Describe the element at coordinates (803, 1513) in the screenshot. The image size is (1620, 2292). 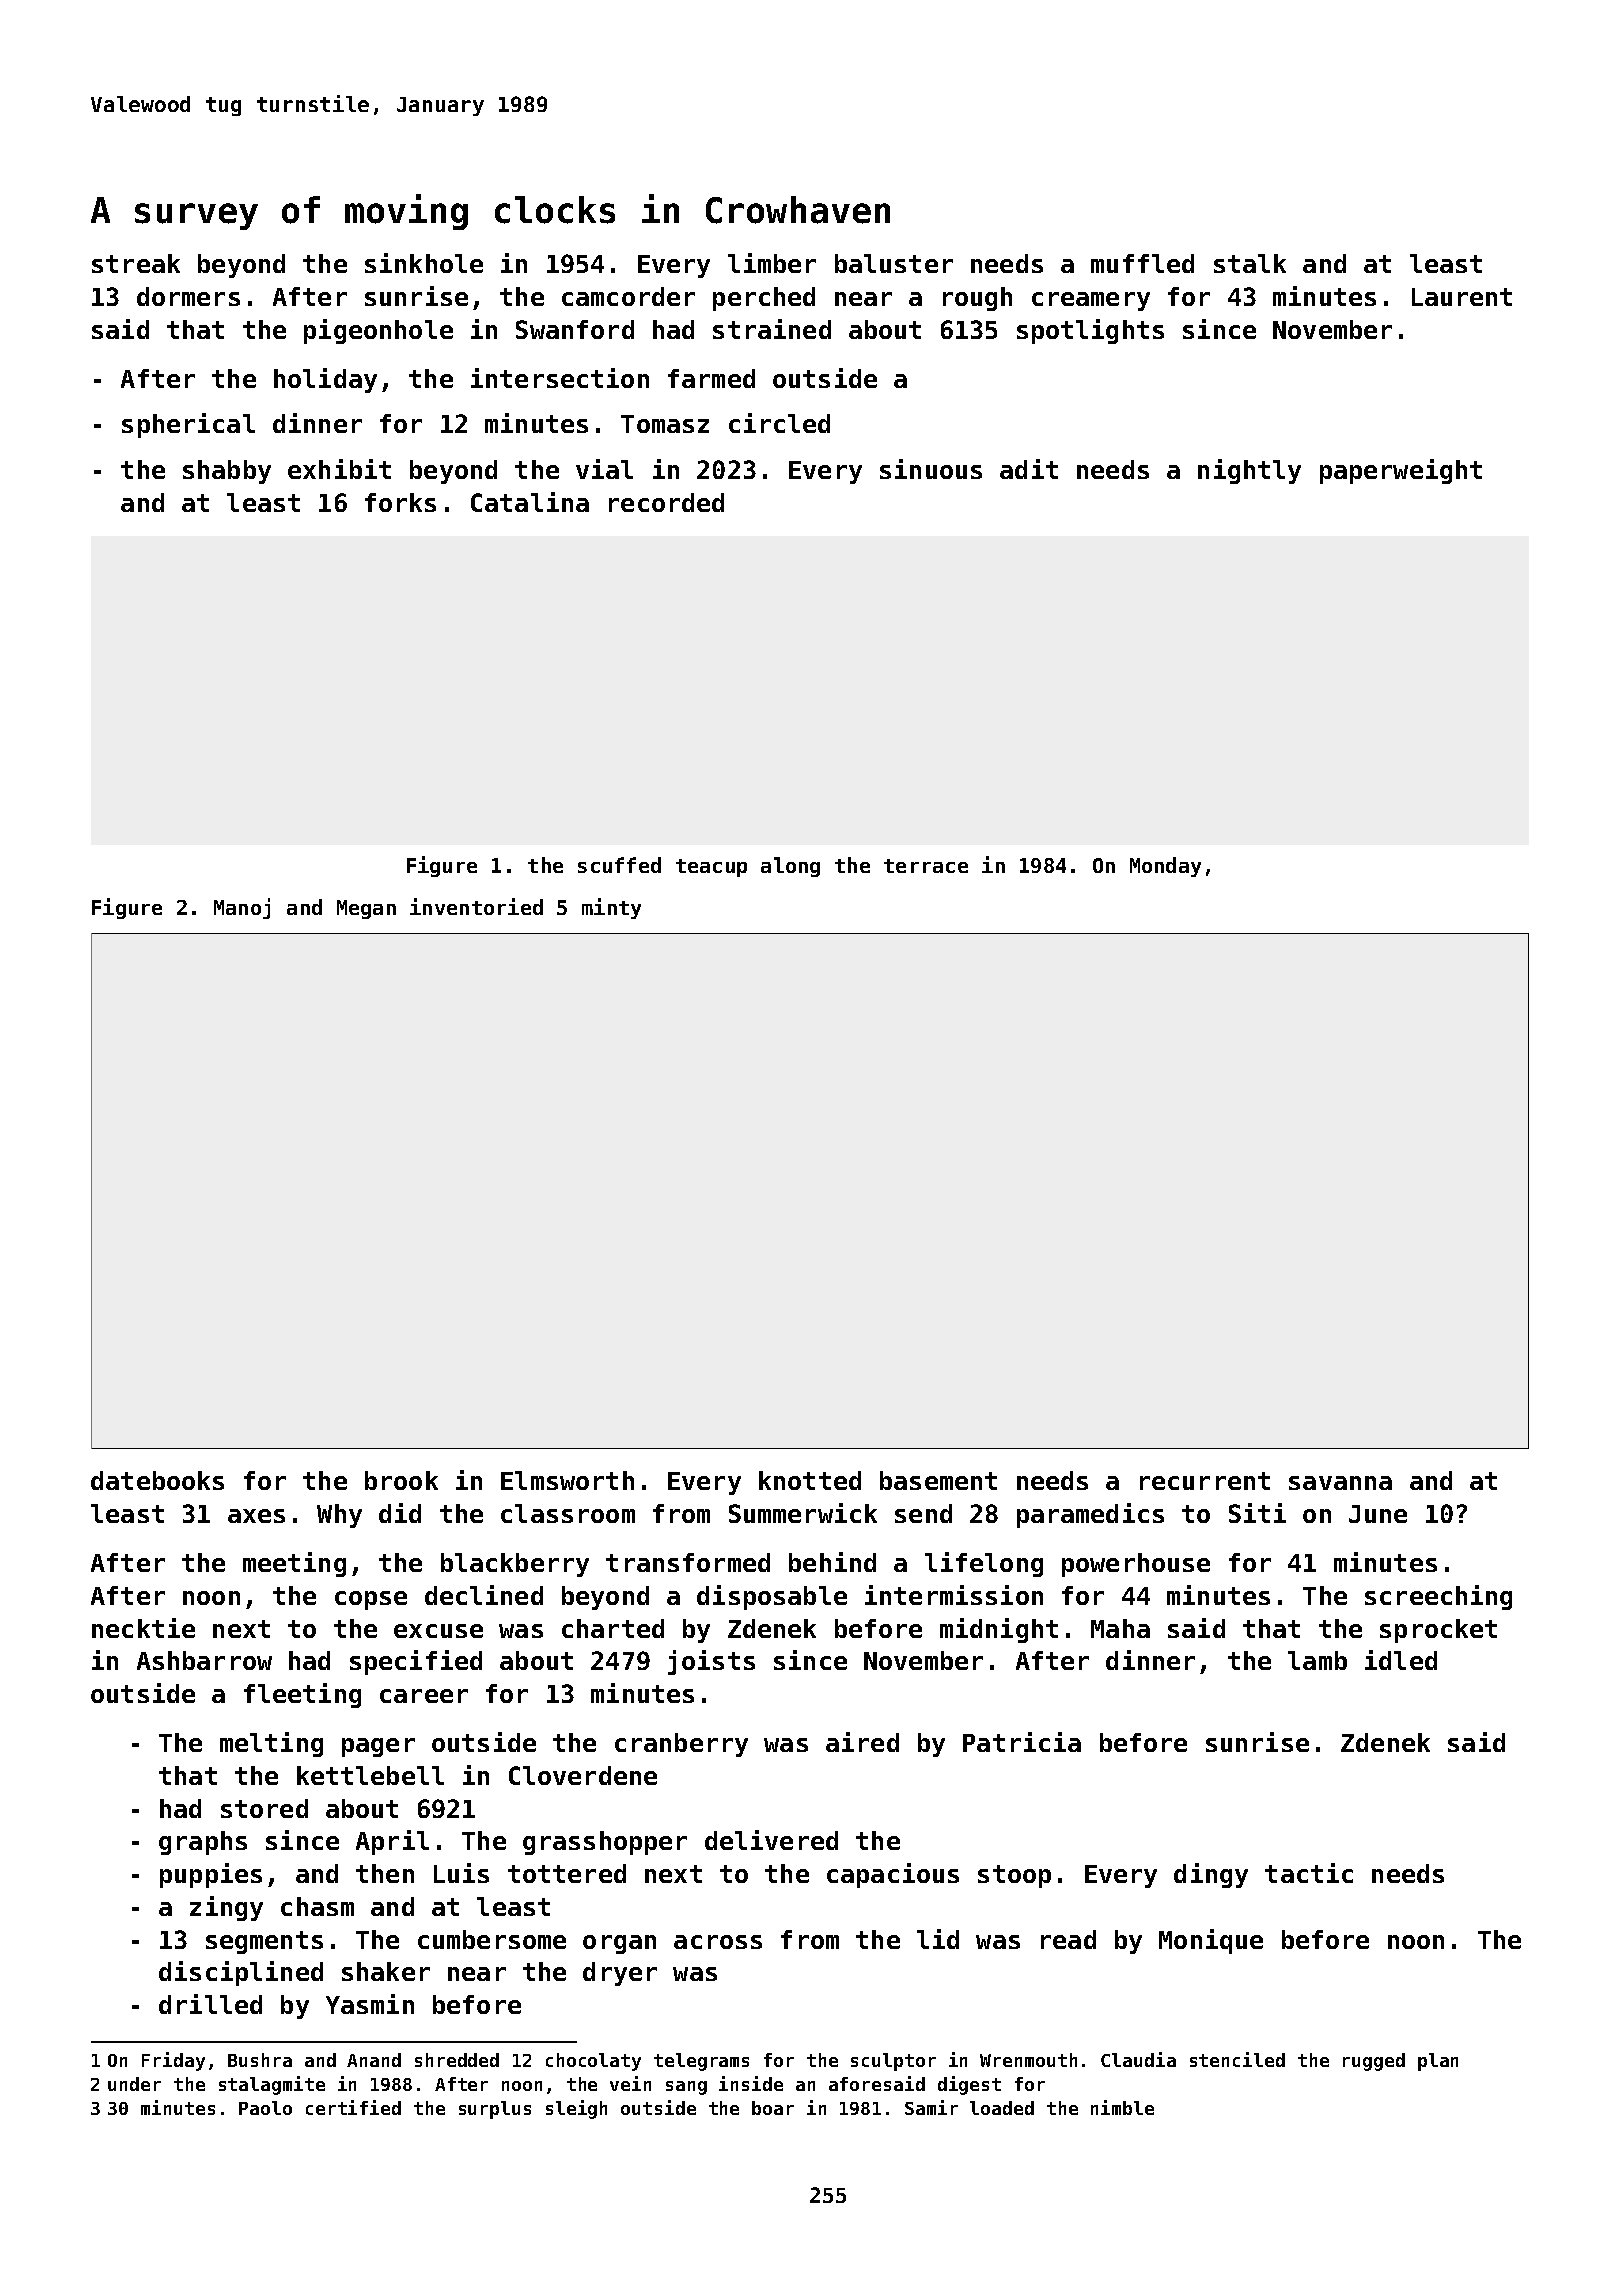
I see `Summerwick` at that location.
